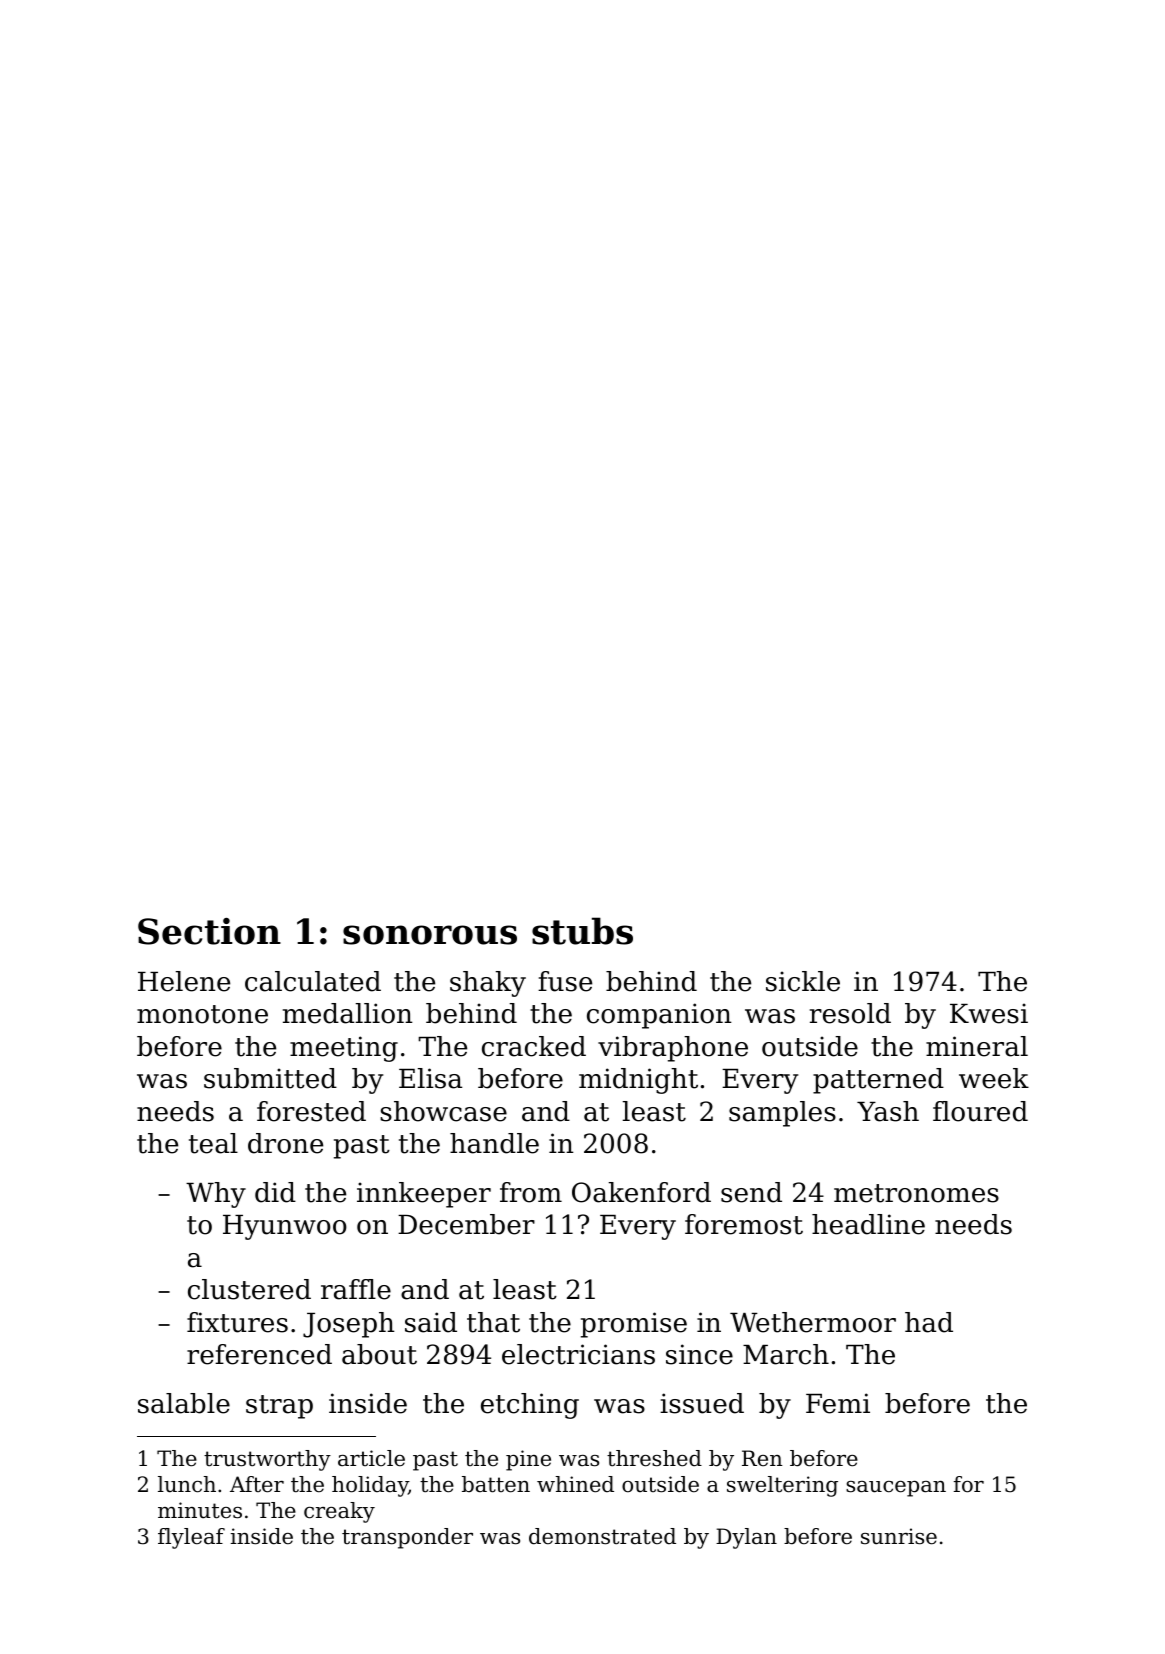  What do you see at coordinates (638, 1081) in the image?
I see `midnight` at bounding box center [638, 1081].
